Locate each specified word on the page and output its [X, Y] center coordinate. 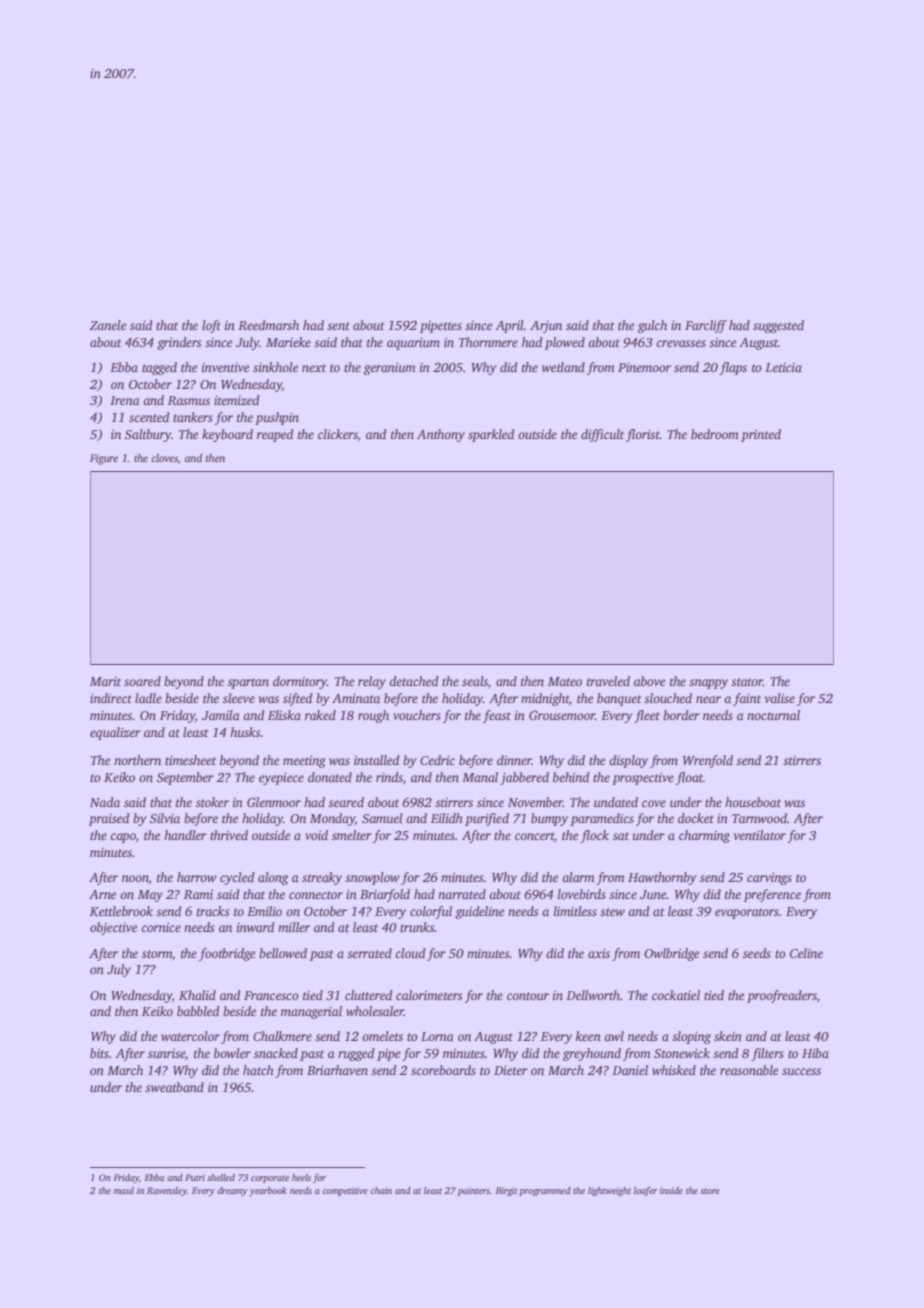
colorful [431, 912]
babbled [198, 1011]
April [509, 326]
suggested [778, 326]
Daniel [630, 1070]
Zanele [108, 325]
